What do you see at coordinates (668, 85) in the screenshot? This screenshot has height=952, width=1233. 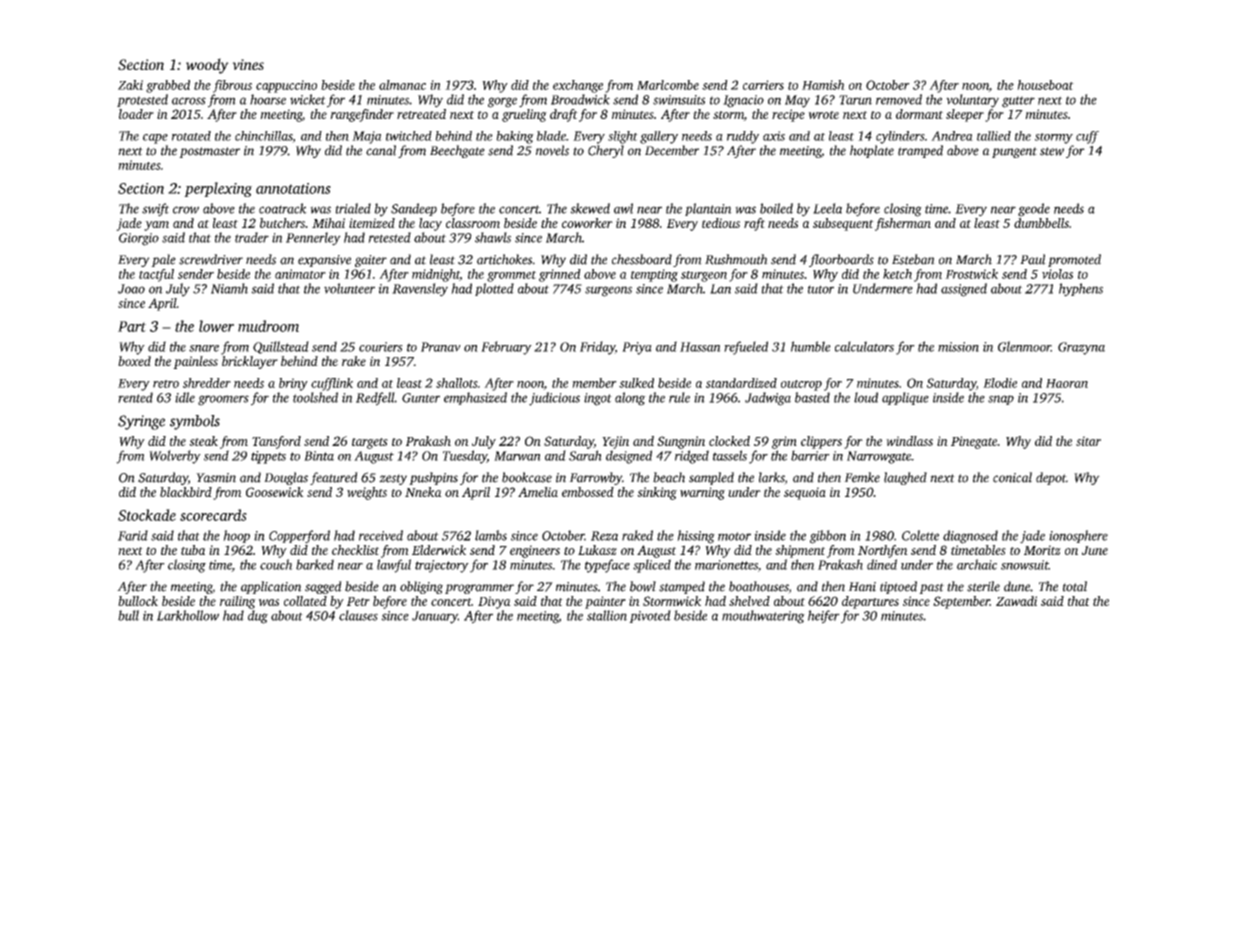 I see `Marlcombe` at bounding box center [668, 85].
